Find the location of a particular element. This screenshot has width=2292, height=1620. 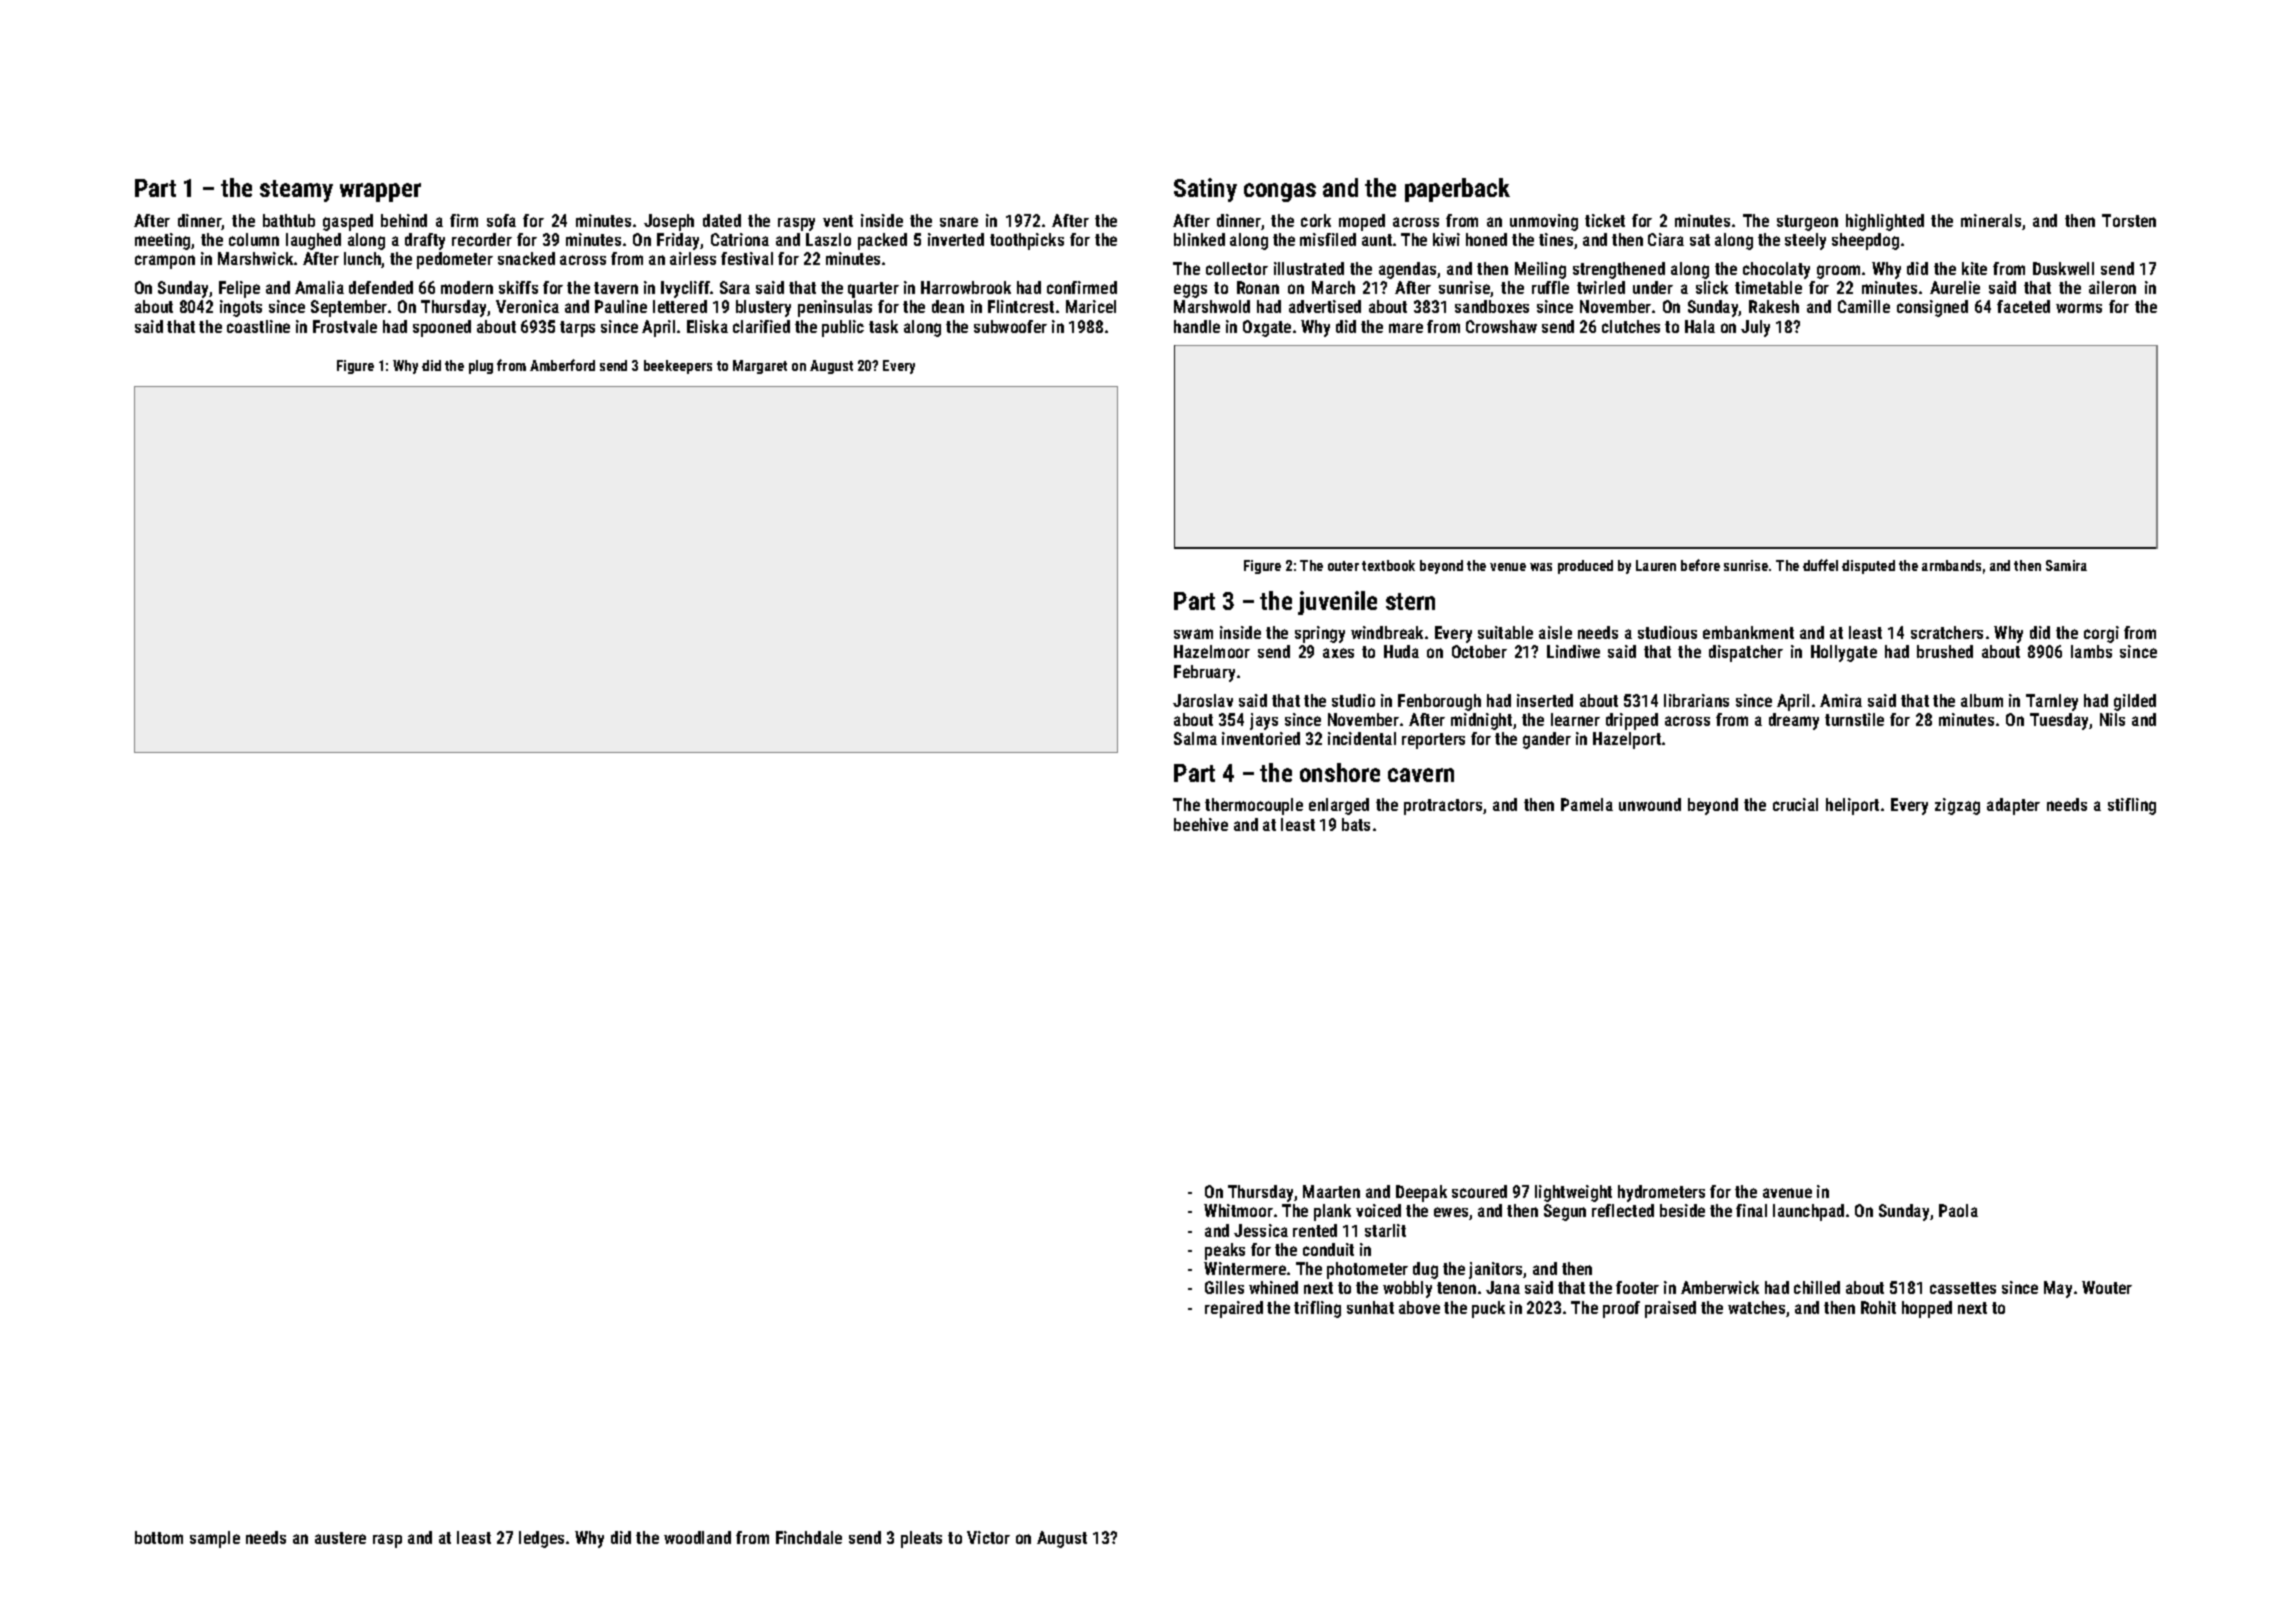

austere is located at coordinates (340, 1538).
